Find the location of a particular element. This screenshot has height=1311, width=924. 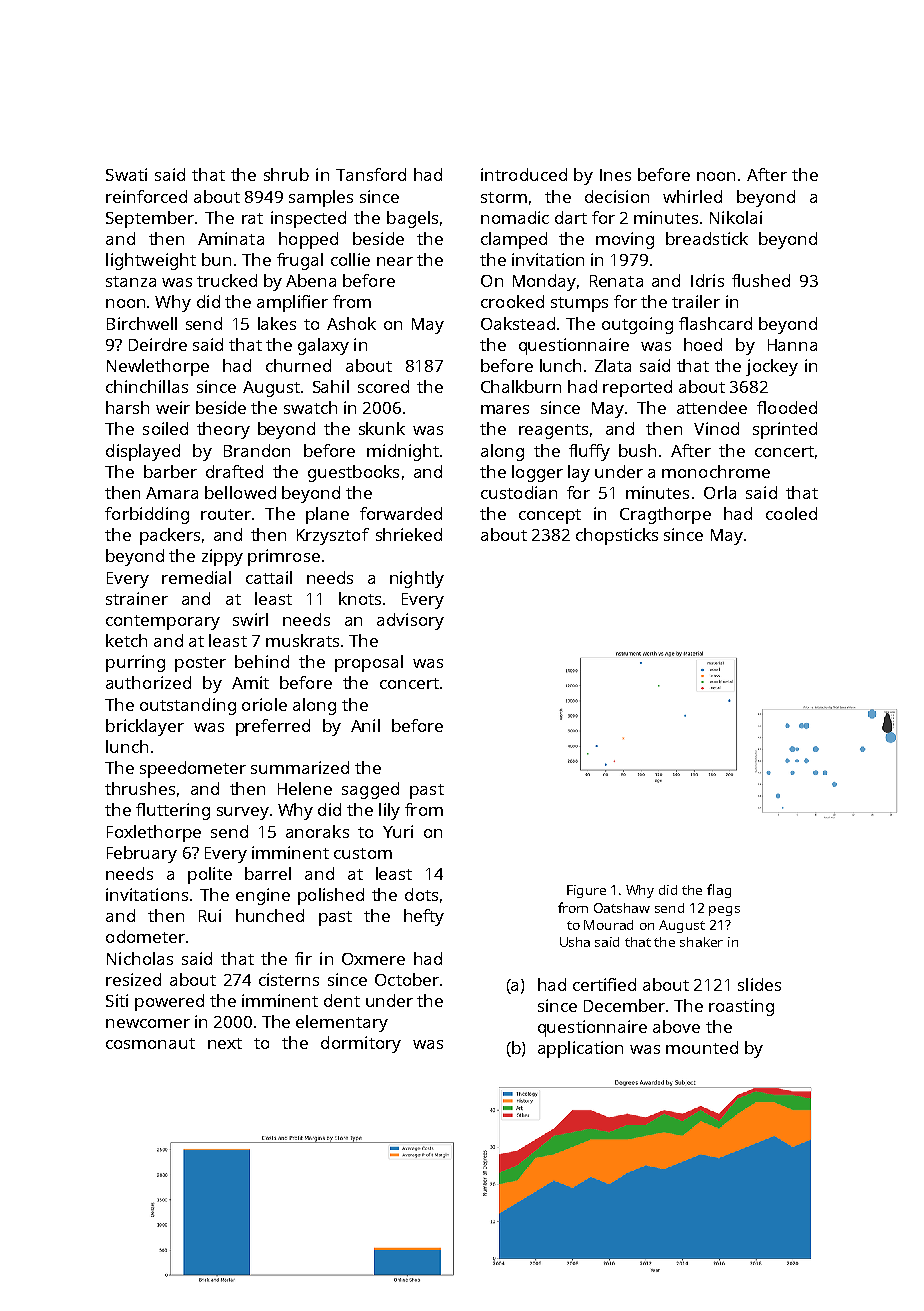

application is located at coordinates (580, 1049).
